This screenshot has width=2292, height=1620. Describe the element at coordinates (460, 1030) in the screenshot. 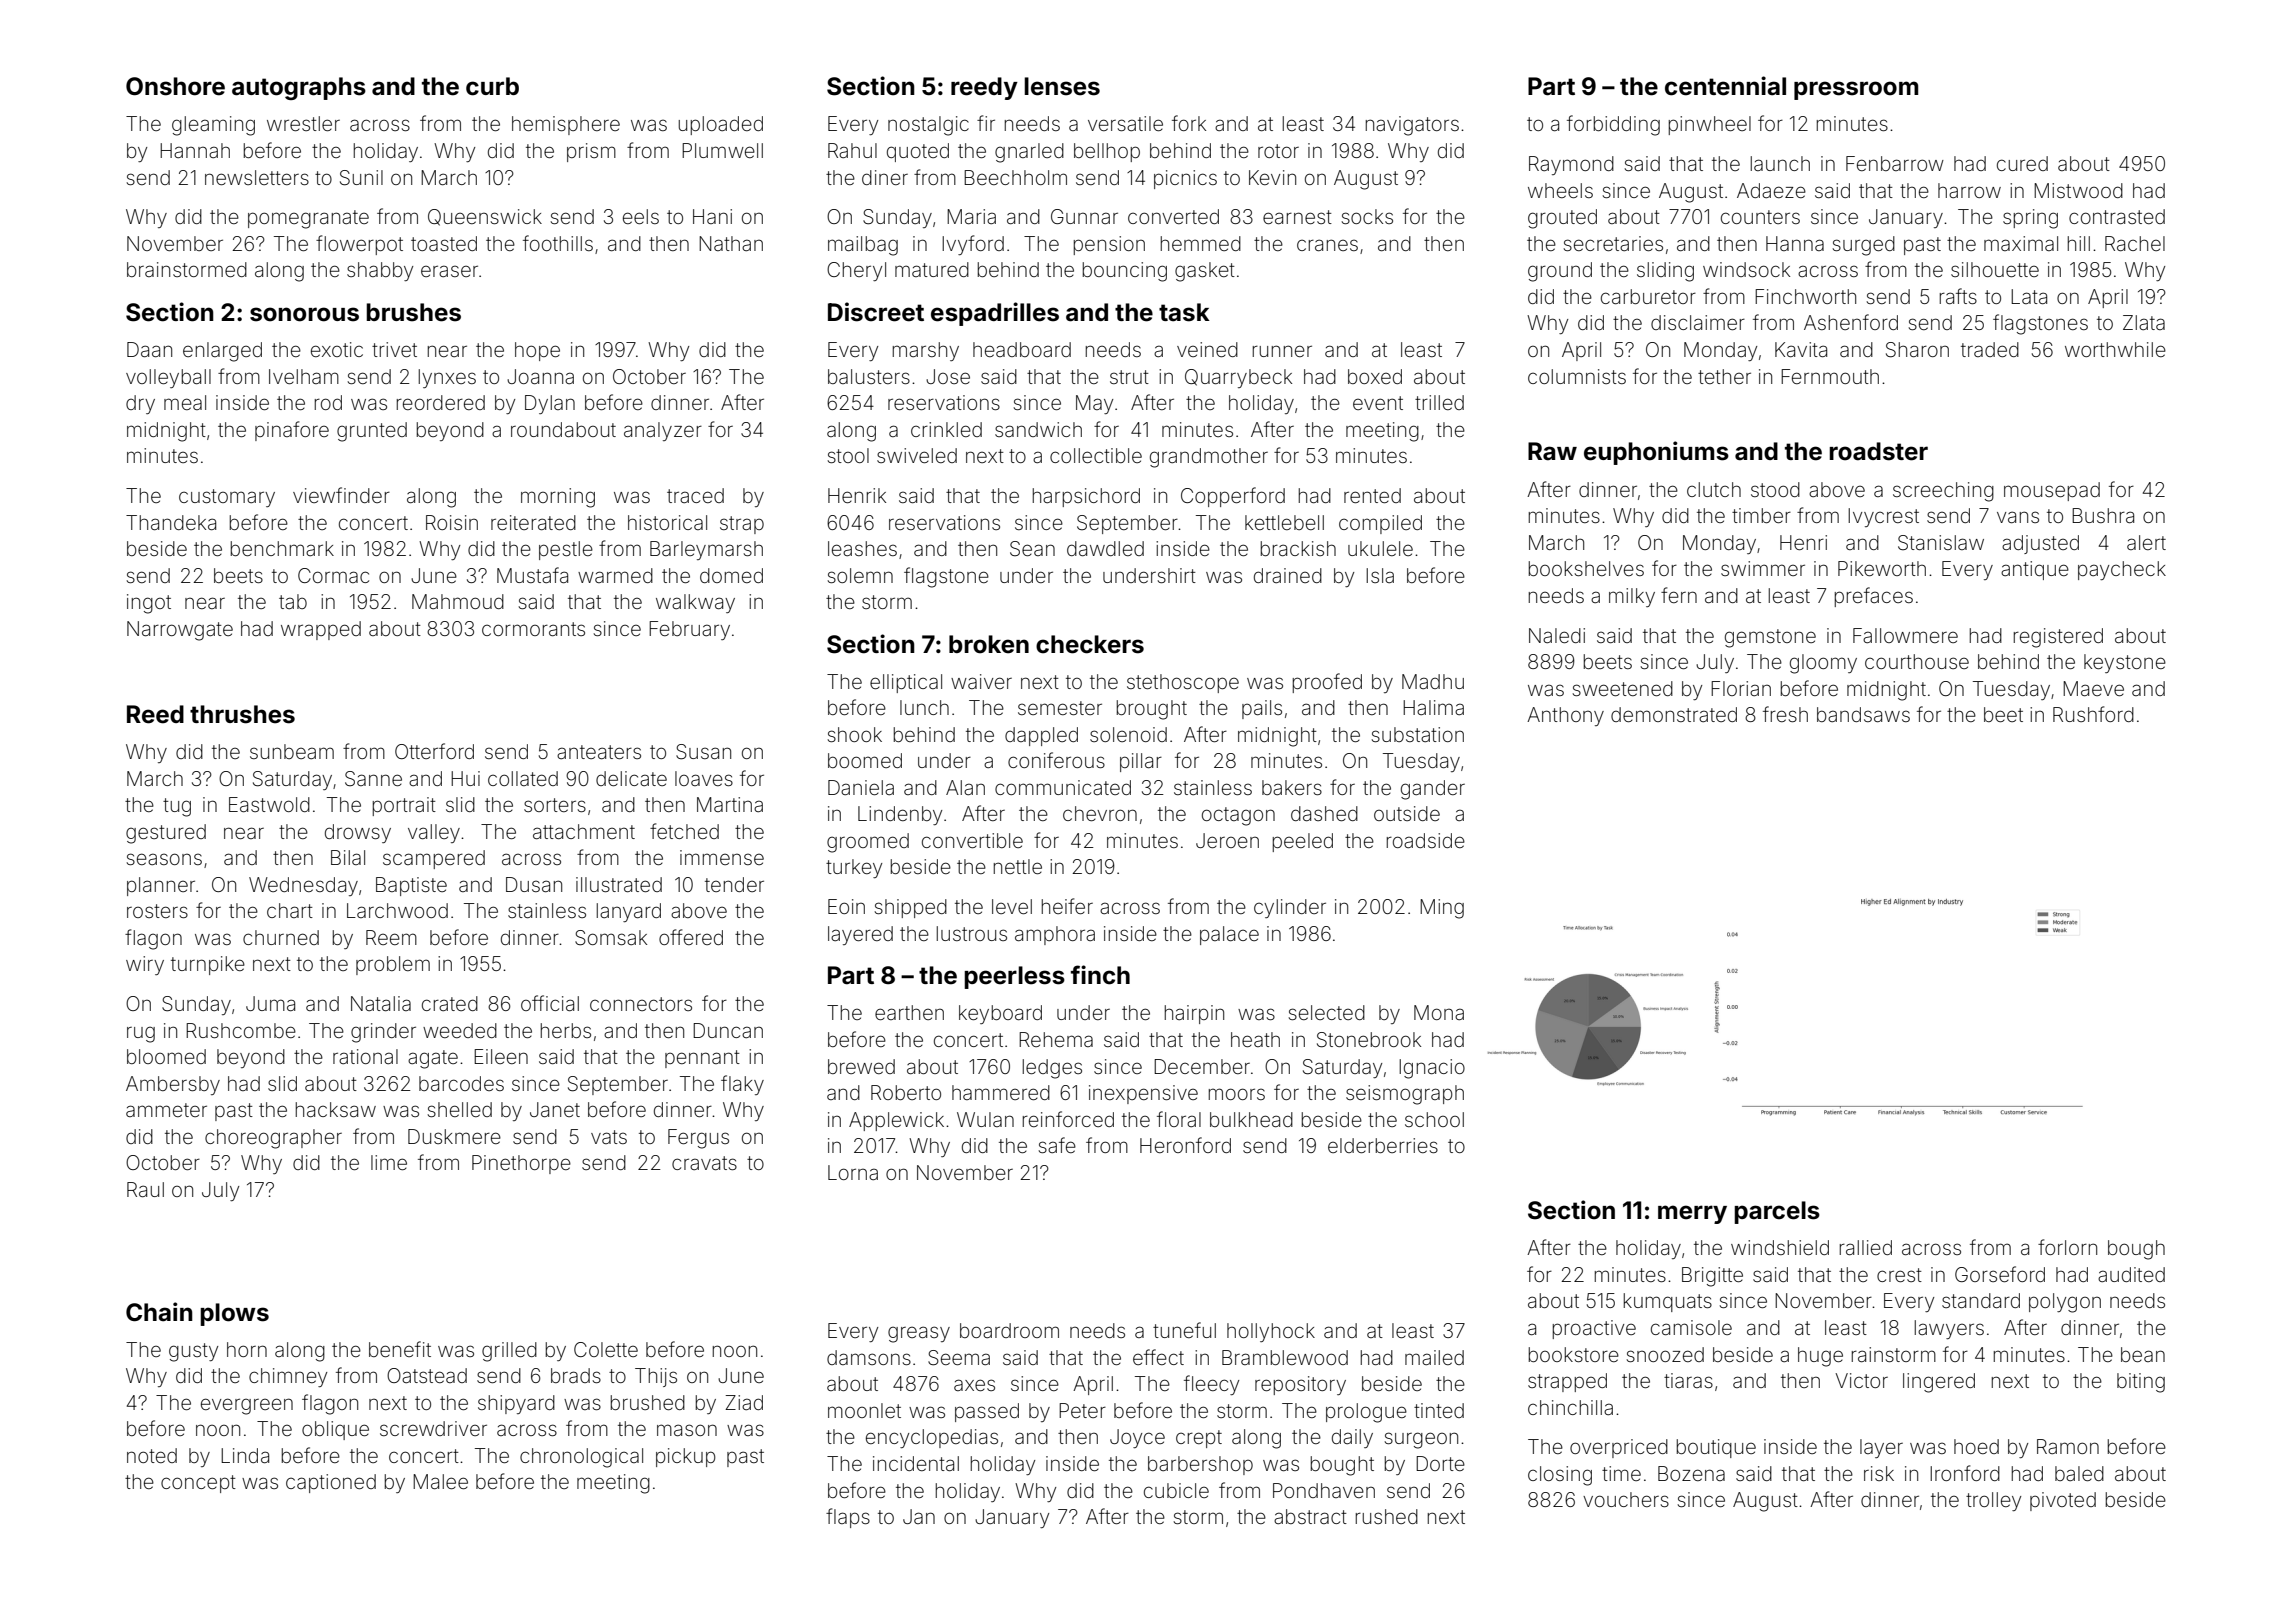

I see `weeded` at that location.
